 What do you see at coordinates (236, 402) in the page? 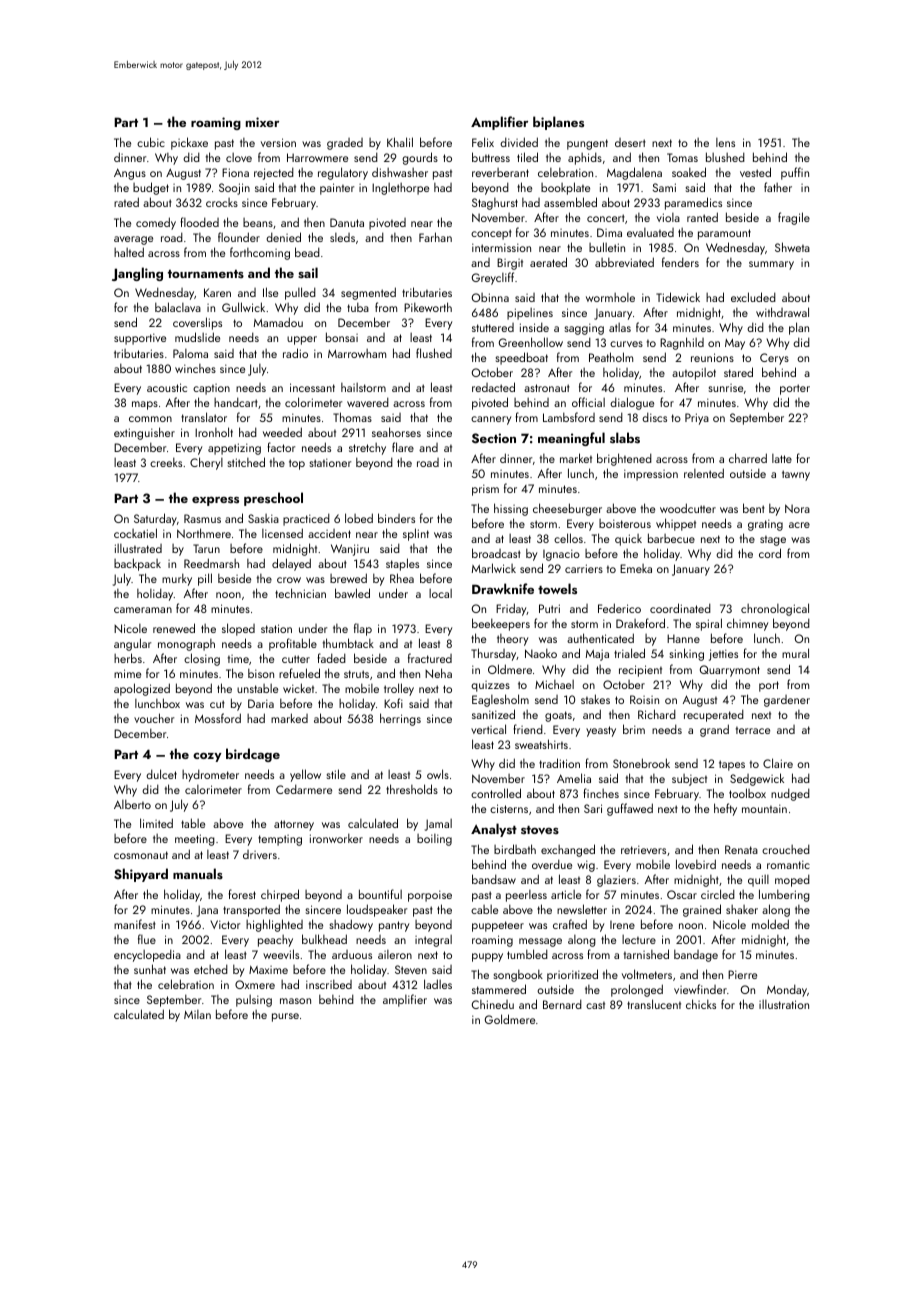
I see `handcart` at bounding box center [236, 402].
